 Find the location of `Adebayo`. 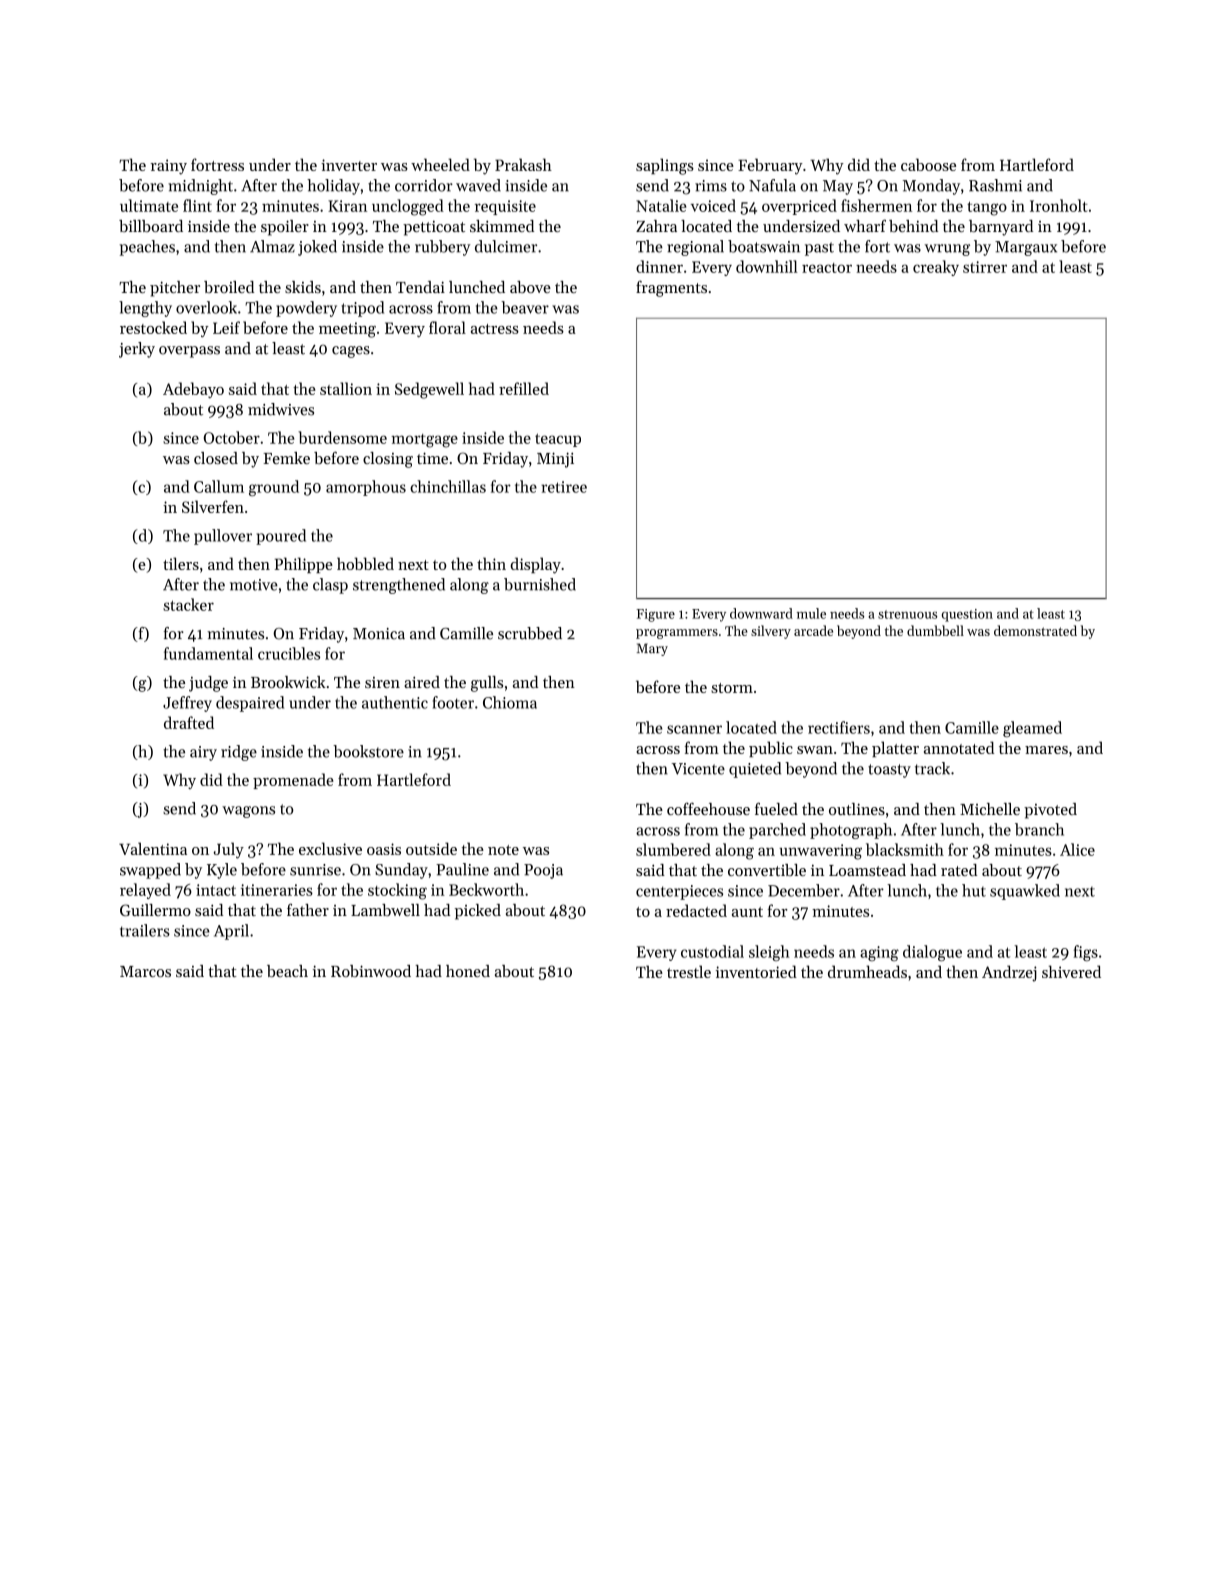

Adebayo is located at coordinates (193, 390).
